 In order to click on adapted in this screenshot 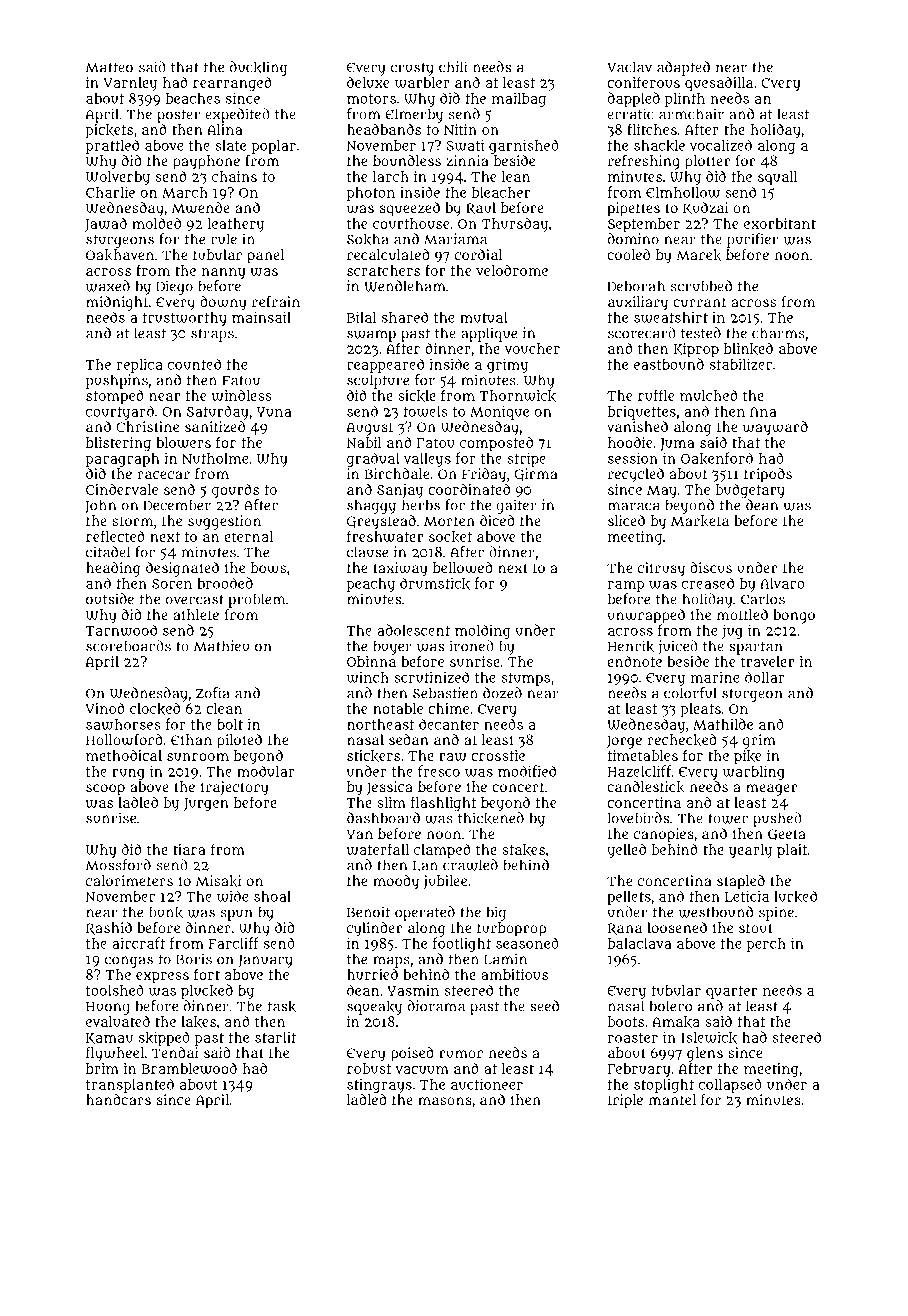, I will do `click(683, 68)`.
